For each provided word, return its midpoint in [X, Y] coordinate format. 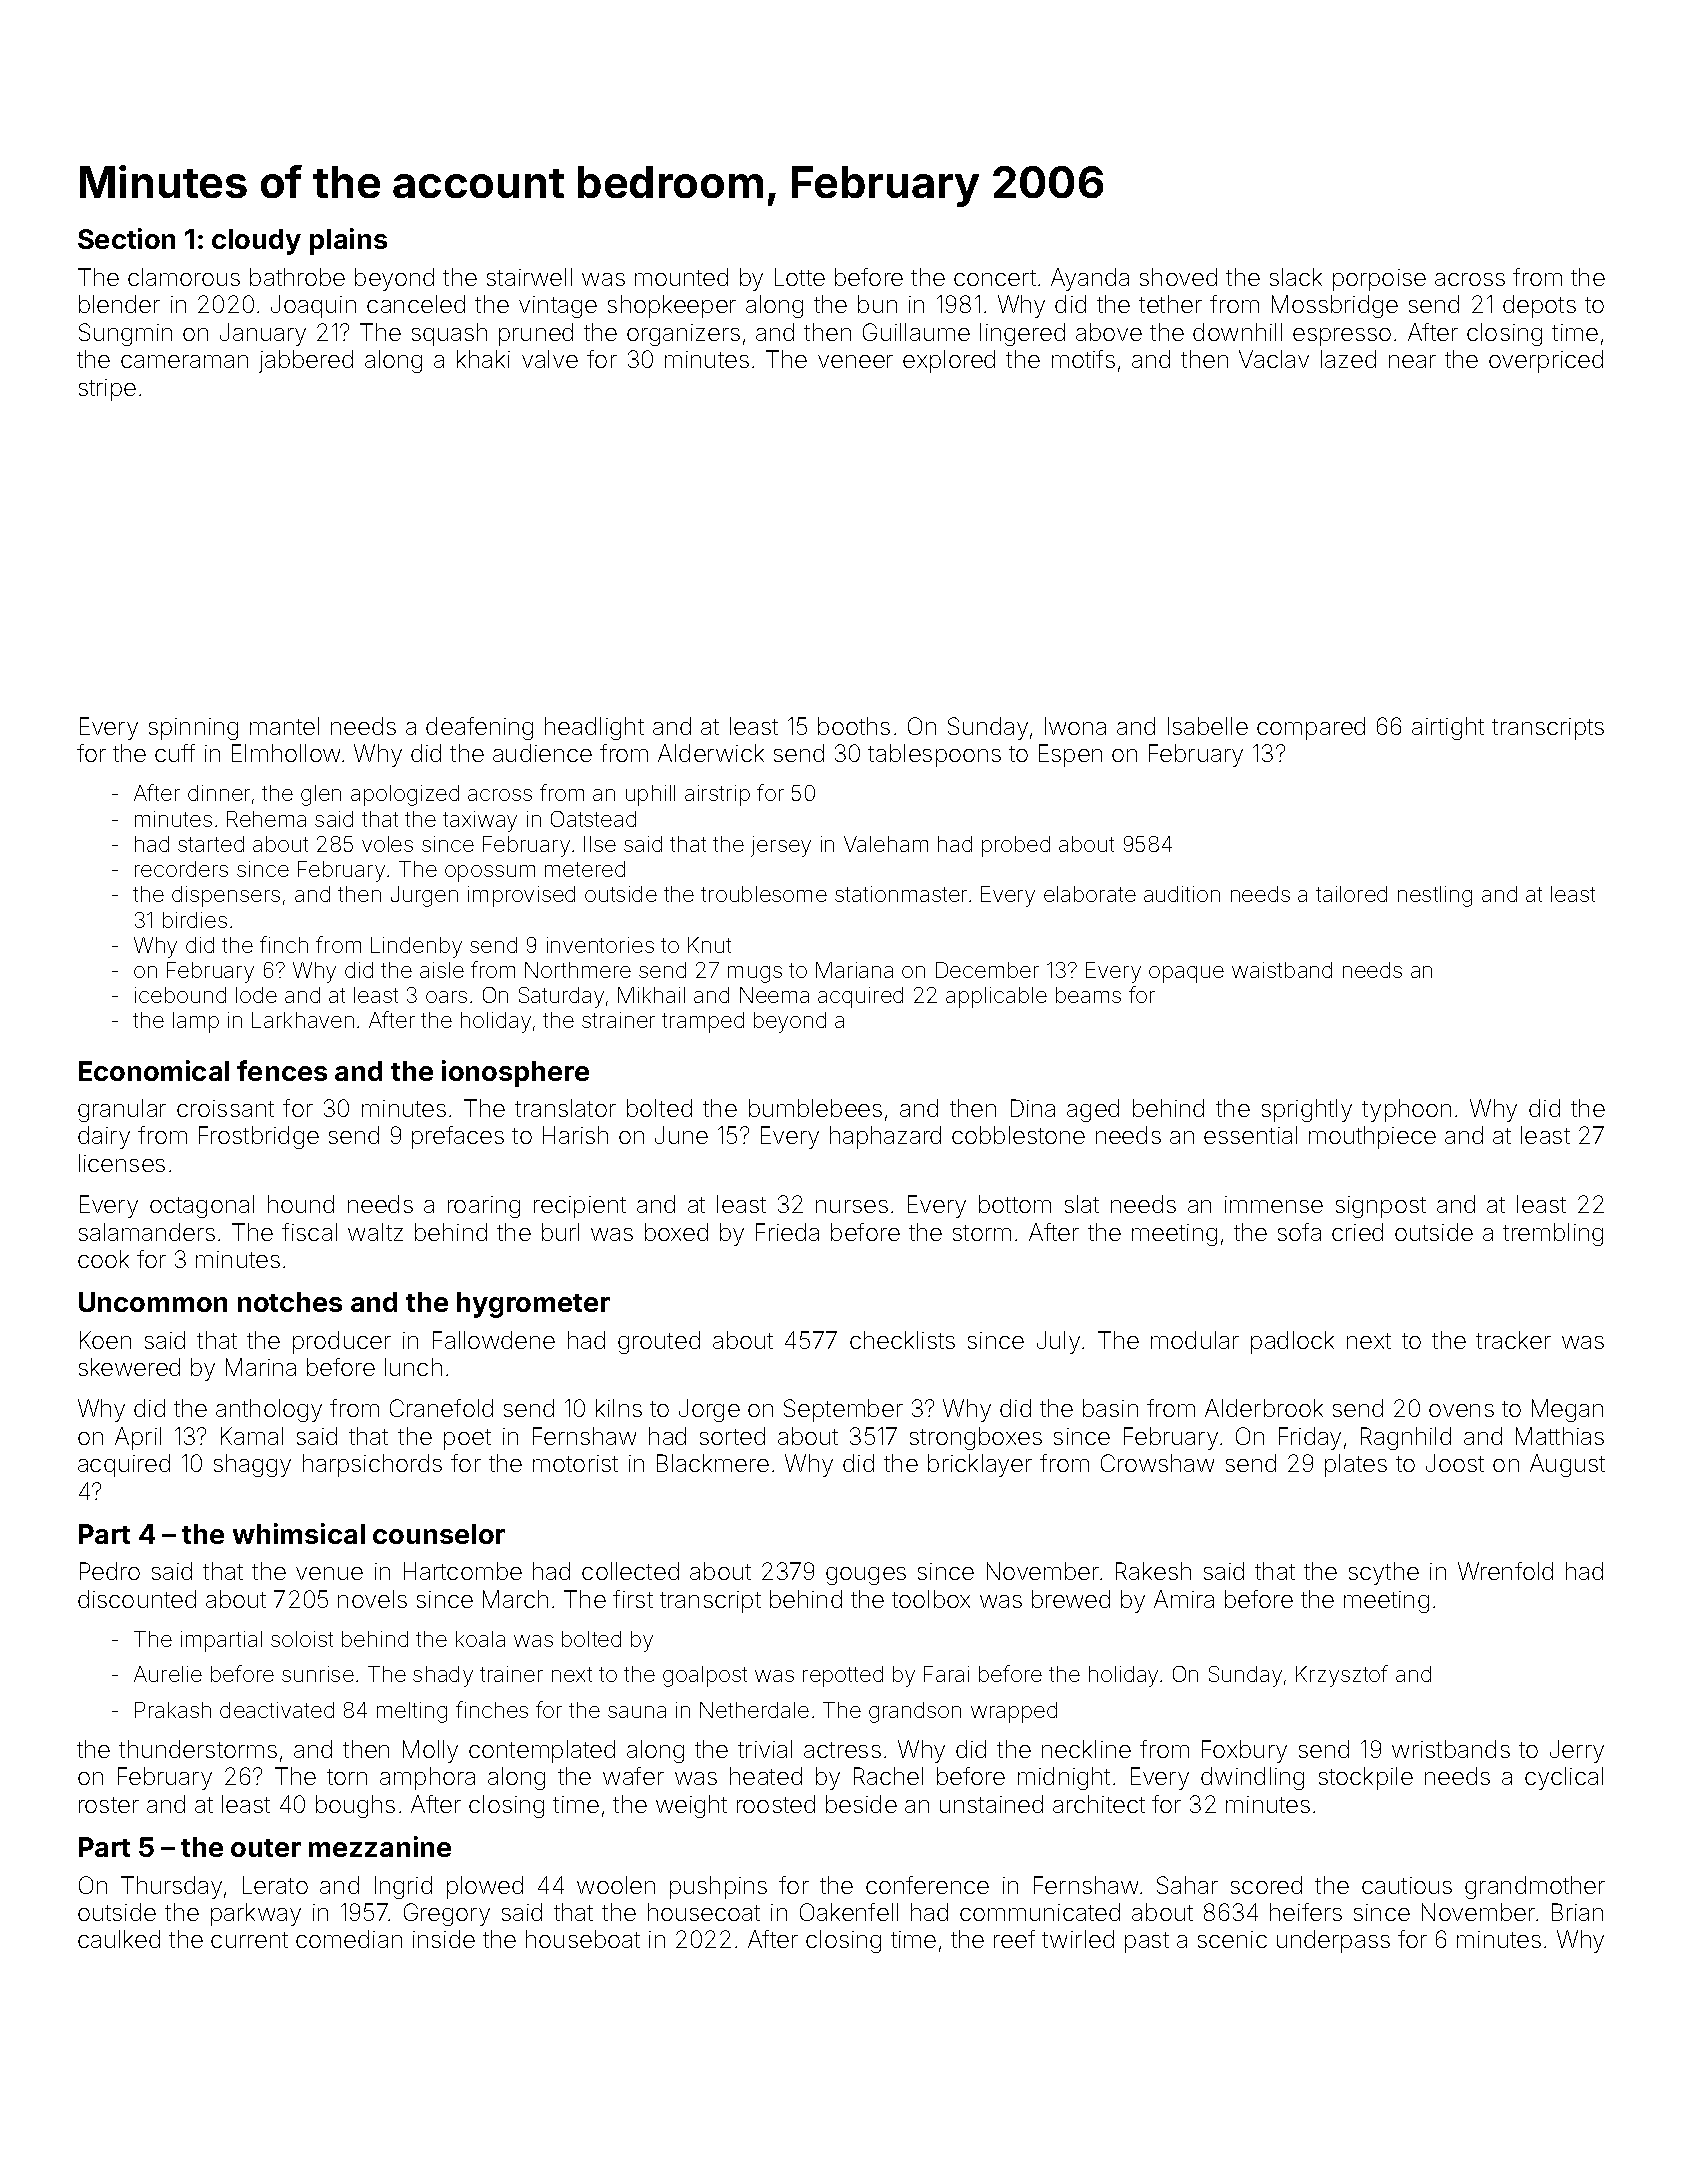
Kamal [252, 1436]
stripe [107, 390]
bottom [1015, 1204]
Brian [1577, 1912]
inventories [600, 945]
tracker [1513, 1340]
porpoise [1379, 280]
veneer [855, 361]
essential [1250, 1135]
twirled [1078, 1939]
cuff [175, 753]
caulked [119, 1939]
